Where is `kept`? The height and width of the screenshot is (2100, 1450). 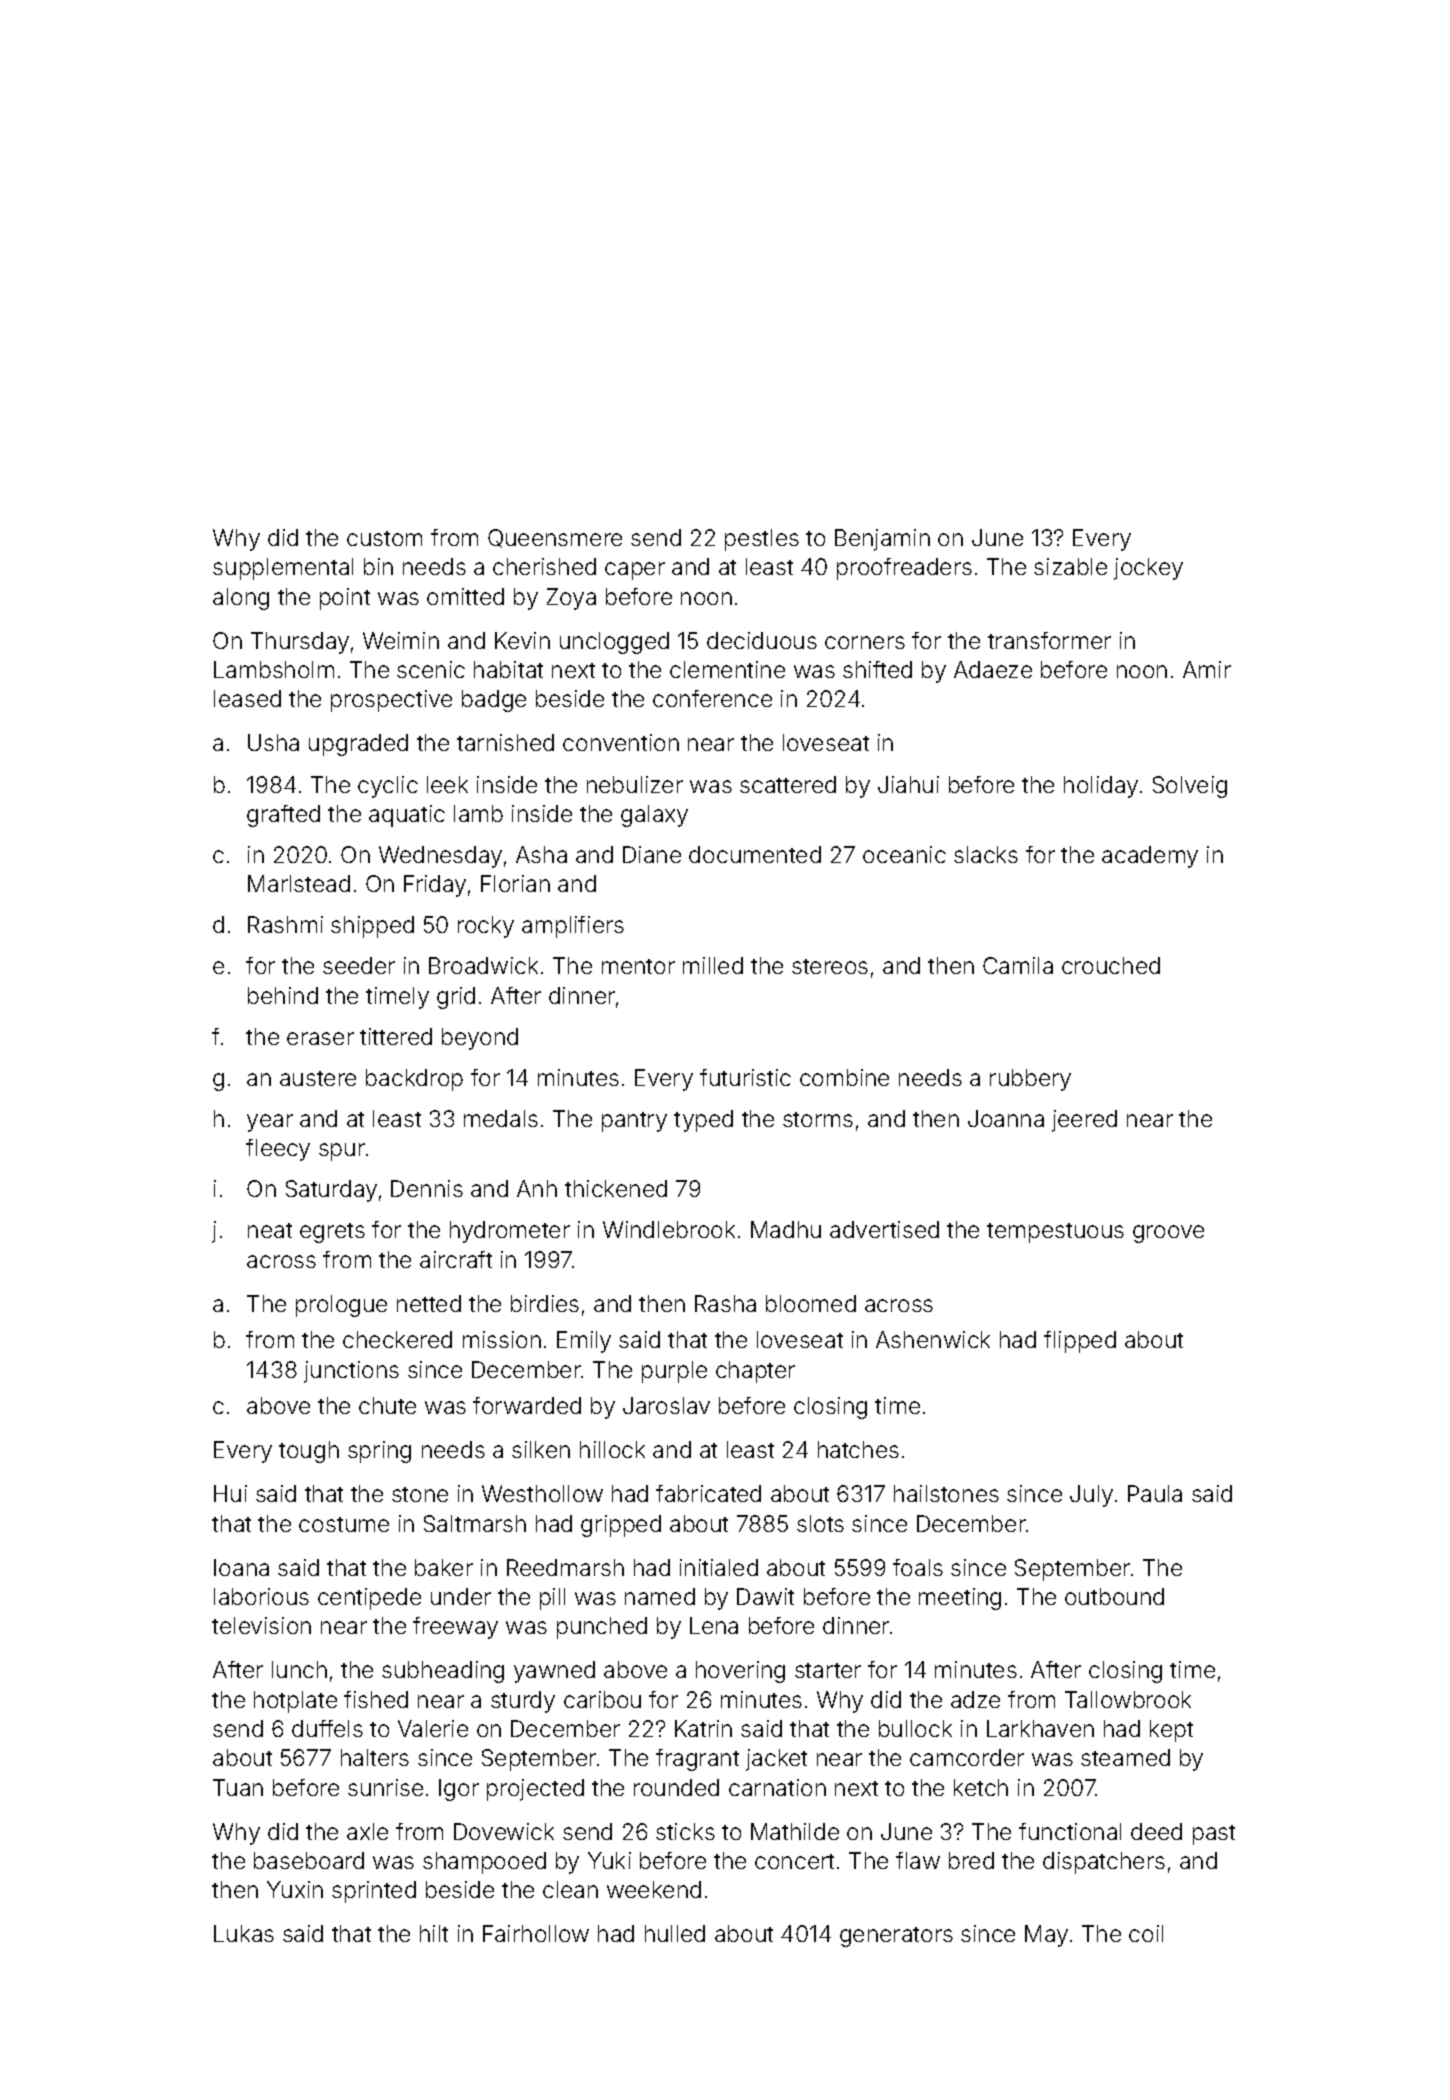 kept is located at coordinates (1171, 1731).
